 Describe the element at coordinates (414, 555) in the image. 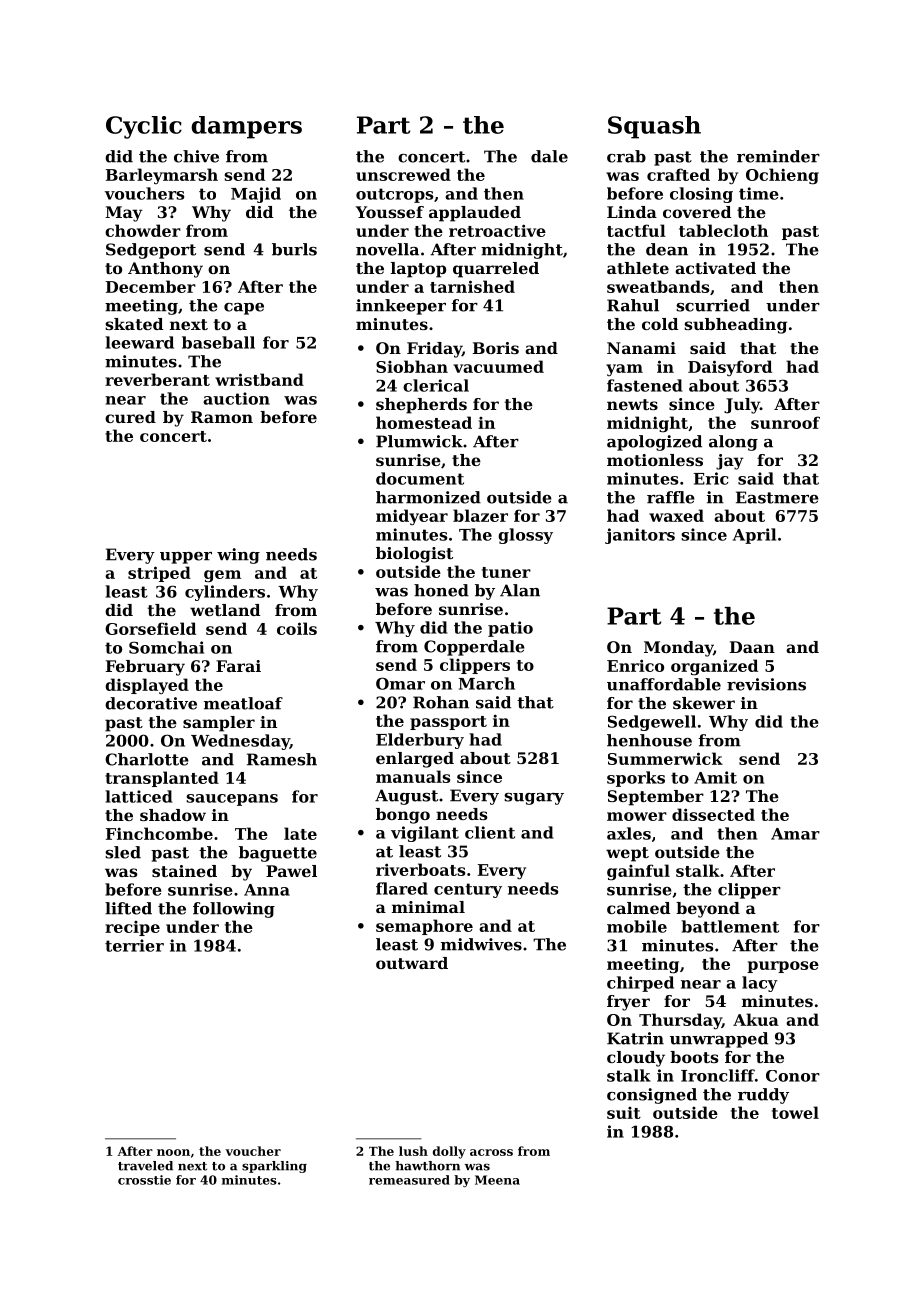

I see `biologist` at that location.
